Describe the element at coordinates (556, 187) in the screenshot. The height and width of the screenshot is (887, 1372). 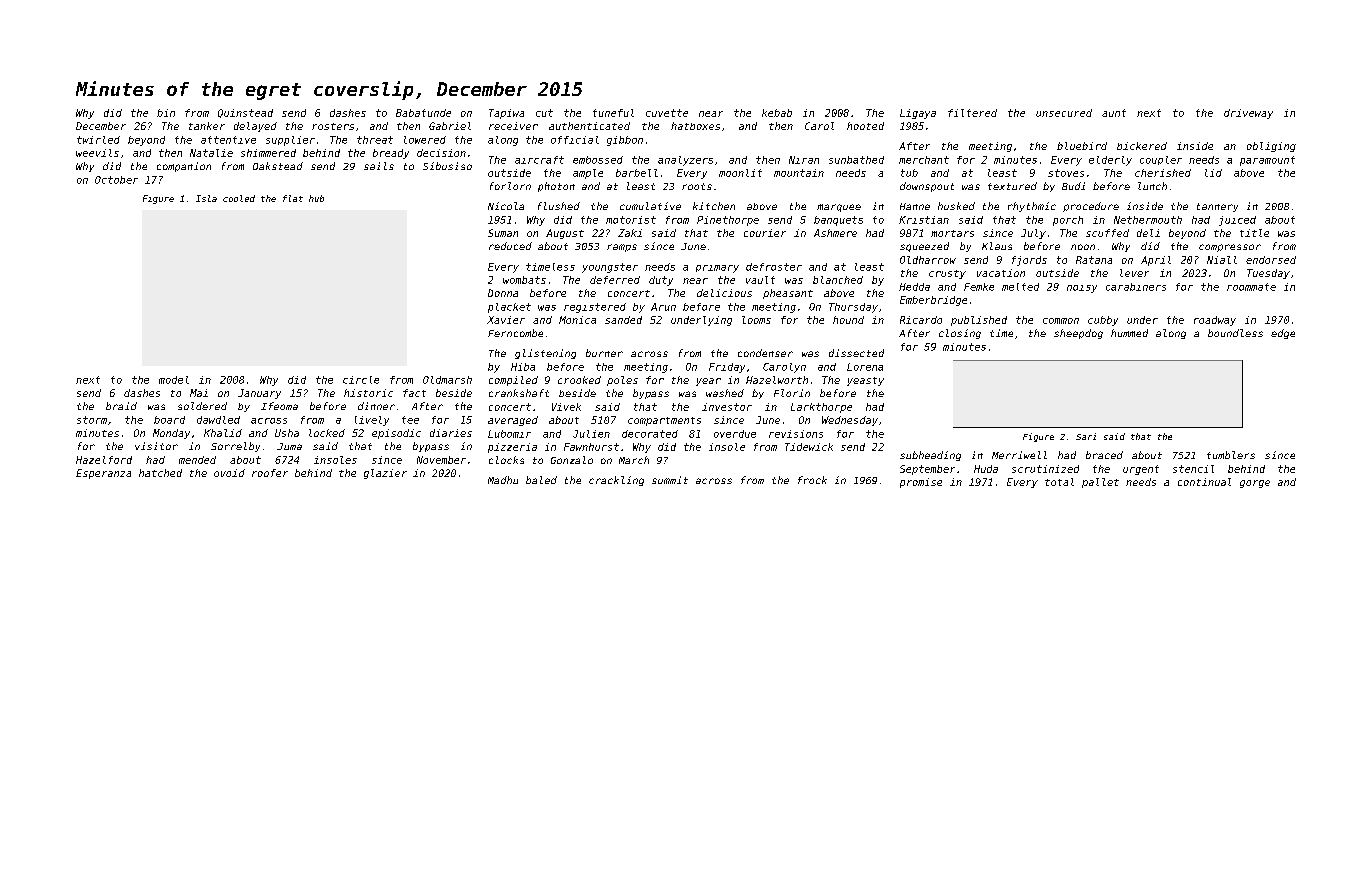
I see `photon` at that location.
